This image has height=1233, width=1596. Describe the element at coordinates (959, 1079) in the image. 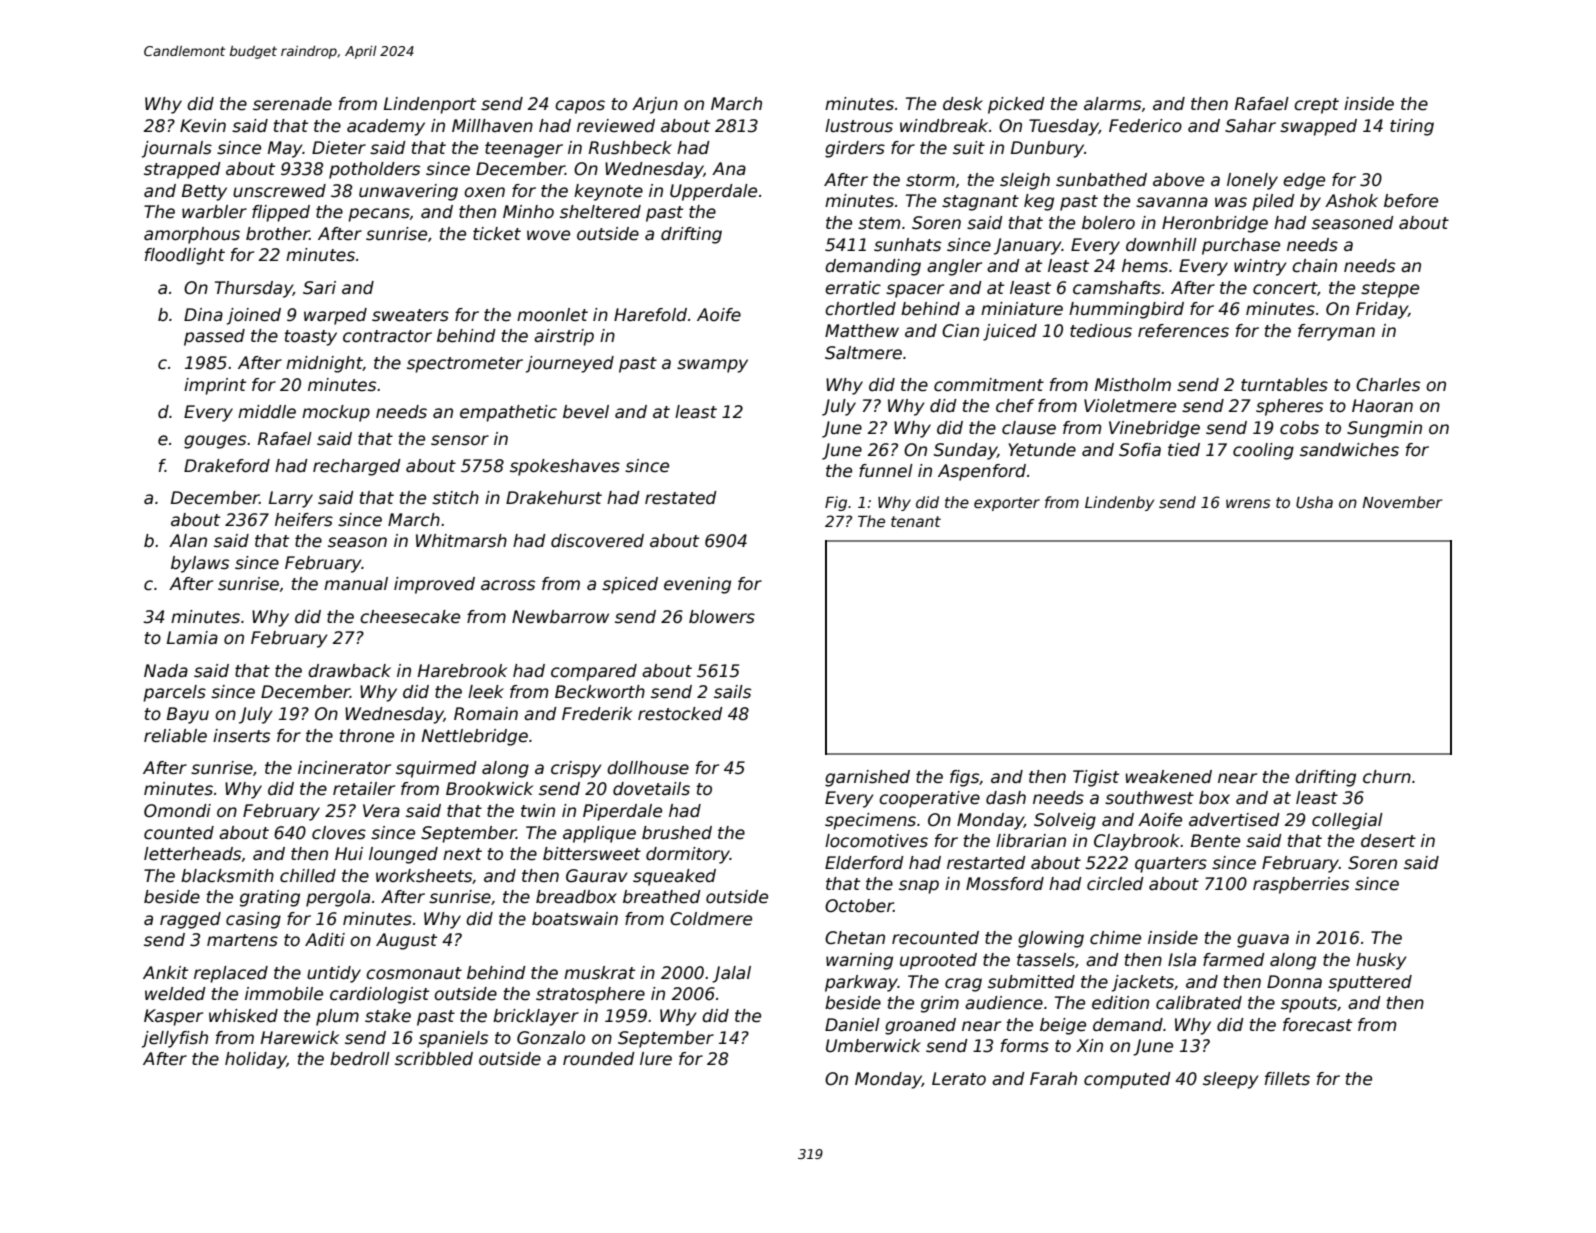

I see `Lerato` at that location.
